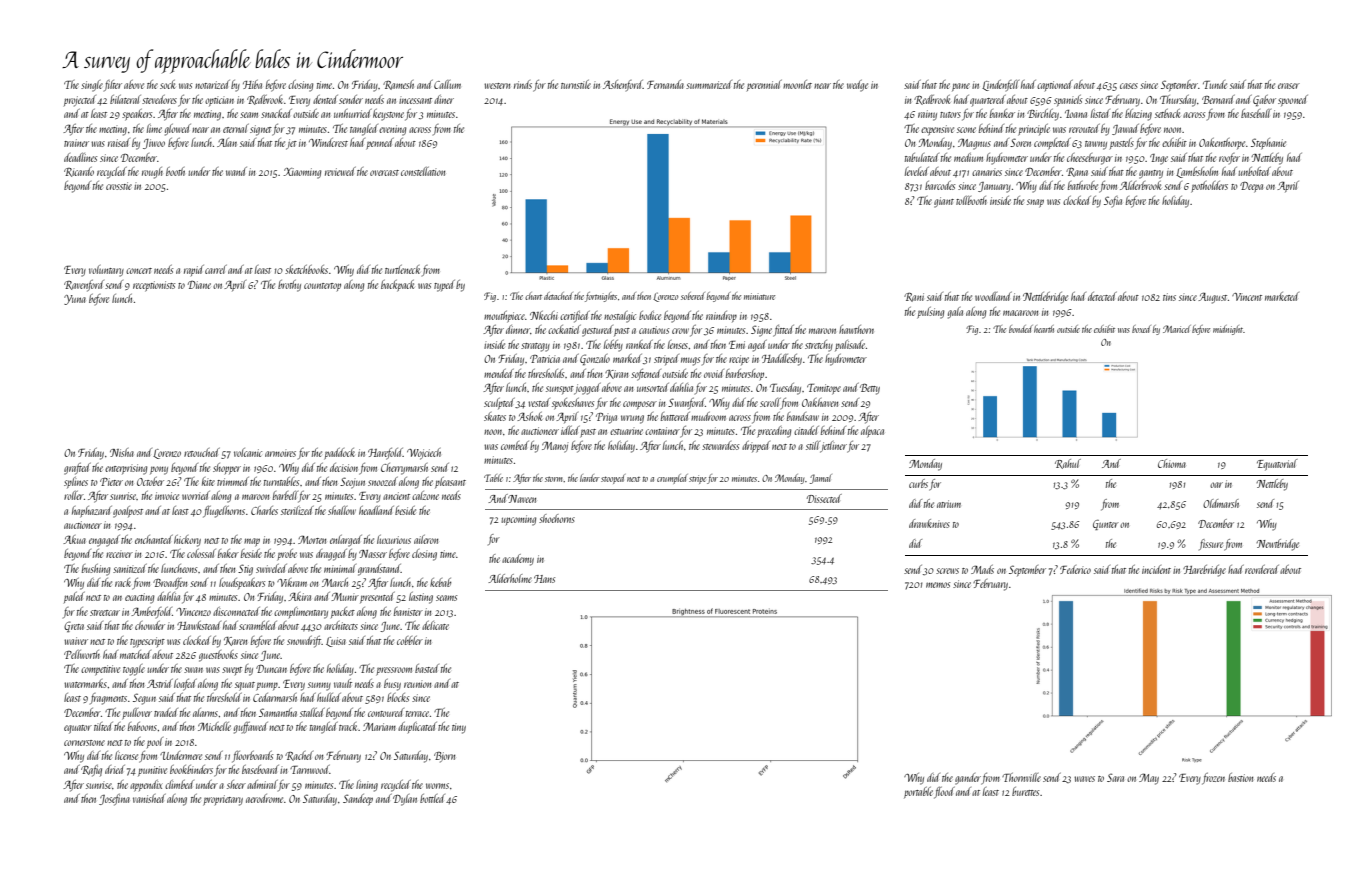 This page has width=1372, height=887. Describe the element at coordinates (427, 668) in the page. I see `basted` at that location.
